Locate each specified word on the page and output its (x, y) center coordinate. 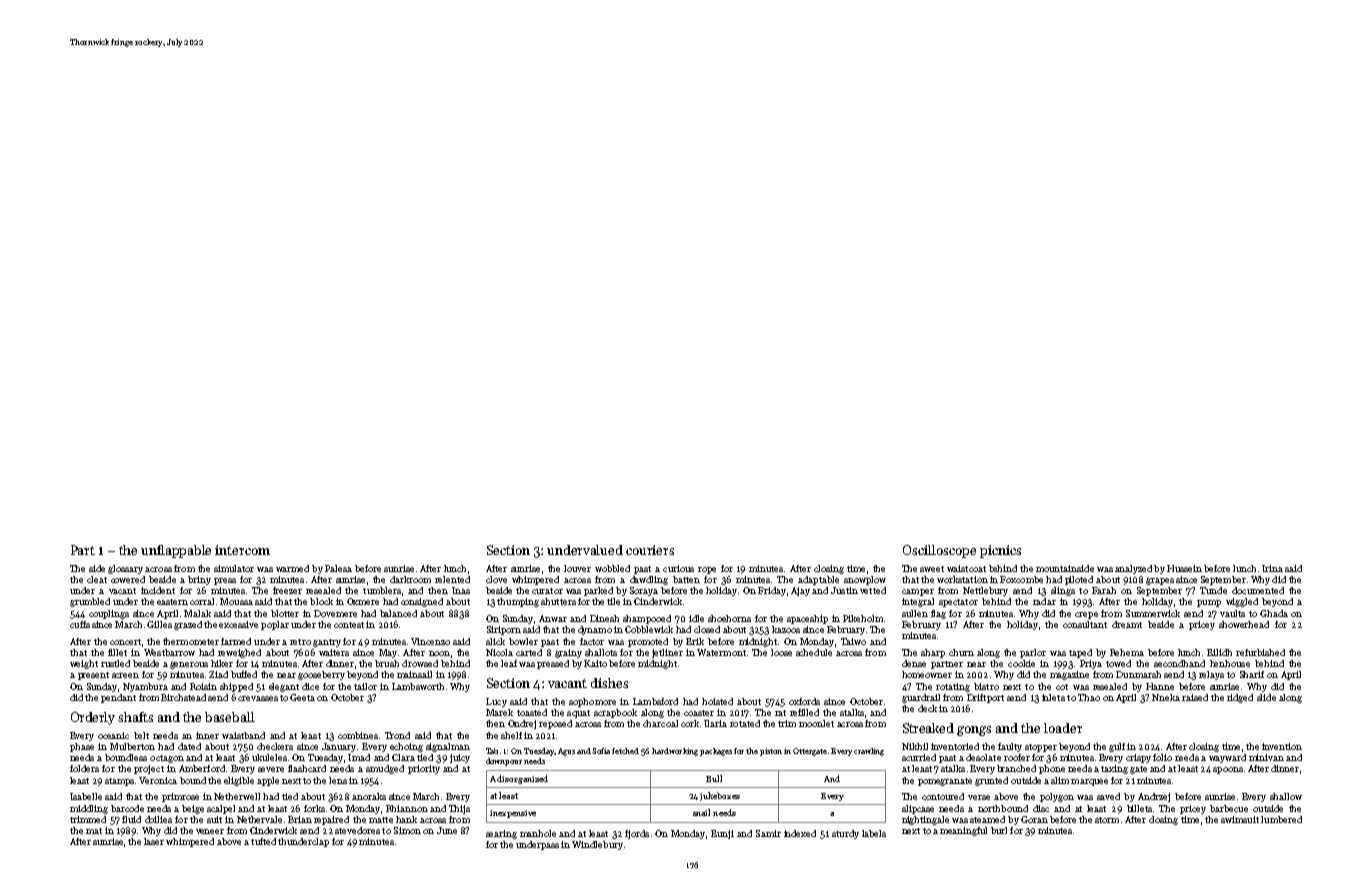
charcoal (660, 723)
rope (707, 570)
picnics (1000, 551)
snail (701, 812)
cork (690, 723)
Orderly (93, 718)
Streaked (928, 728)
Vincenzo (430, 641)
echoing (406, 747)
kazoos (786, 629)
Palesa (338, 568)
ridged (1240, 698)
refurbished (1260, 652)
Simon (407, 830)
